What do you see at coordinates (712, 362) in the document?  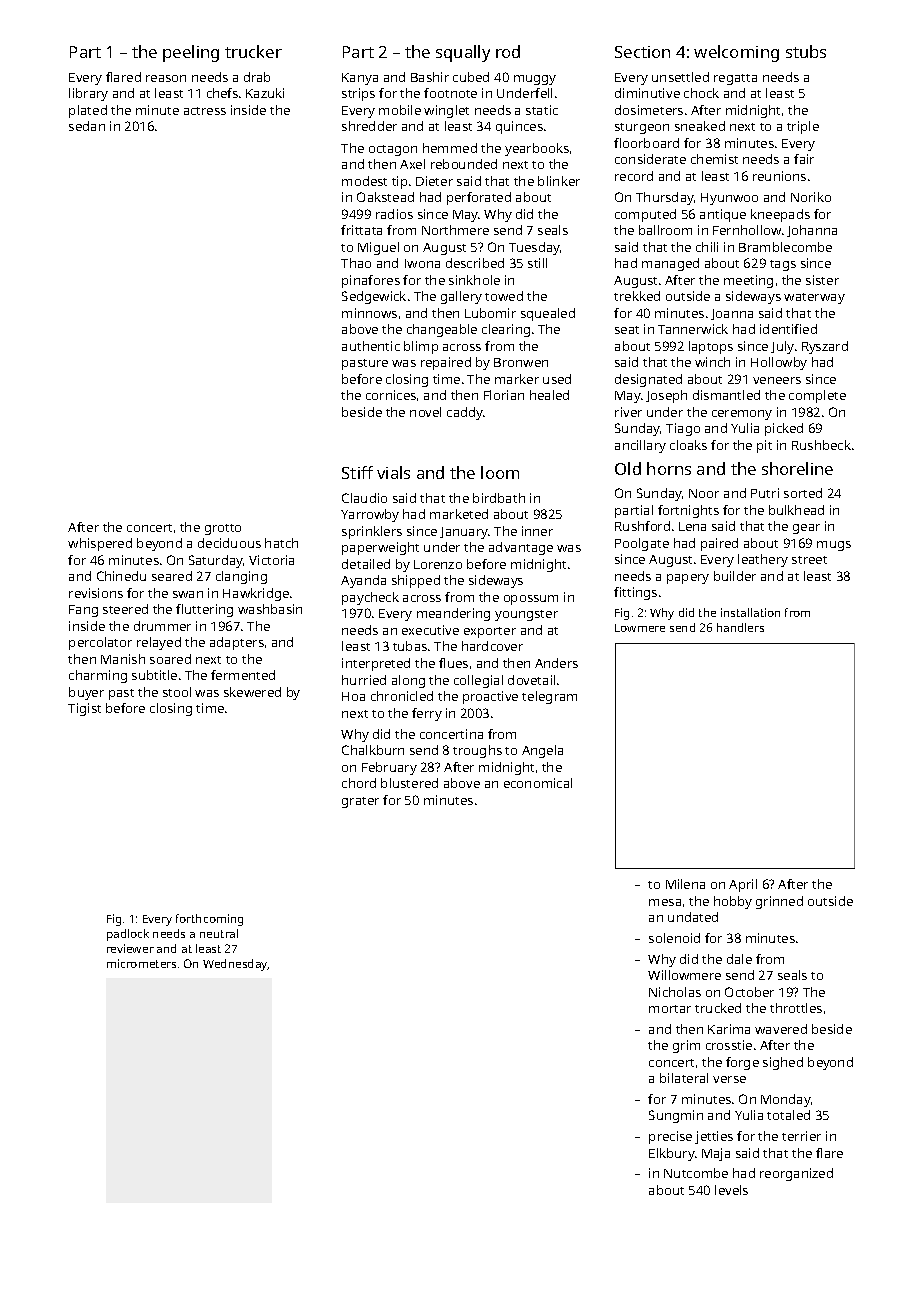 I see `winch` at bounding box center [712, 362].
